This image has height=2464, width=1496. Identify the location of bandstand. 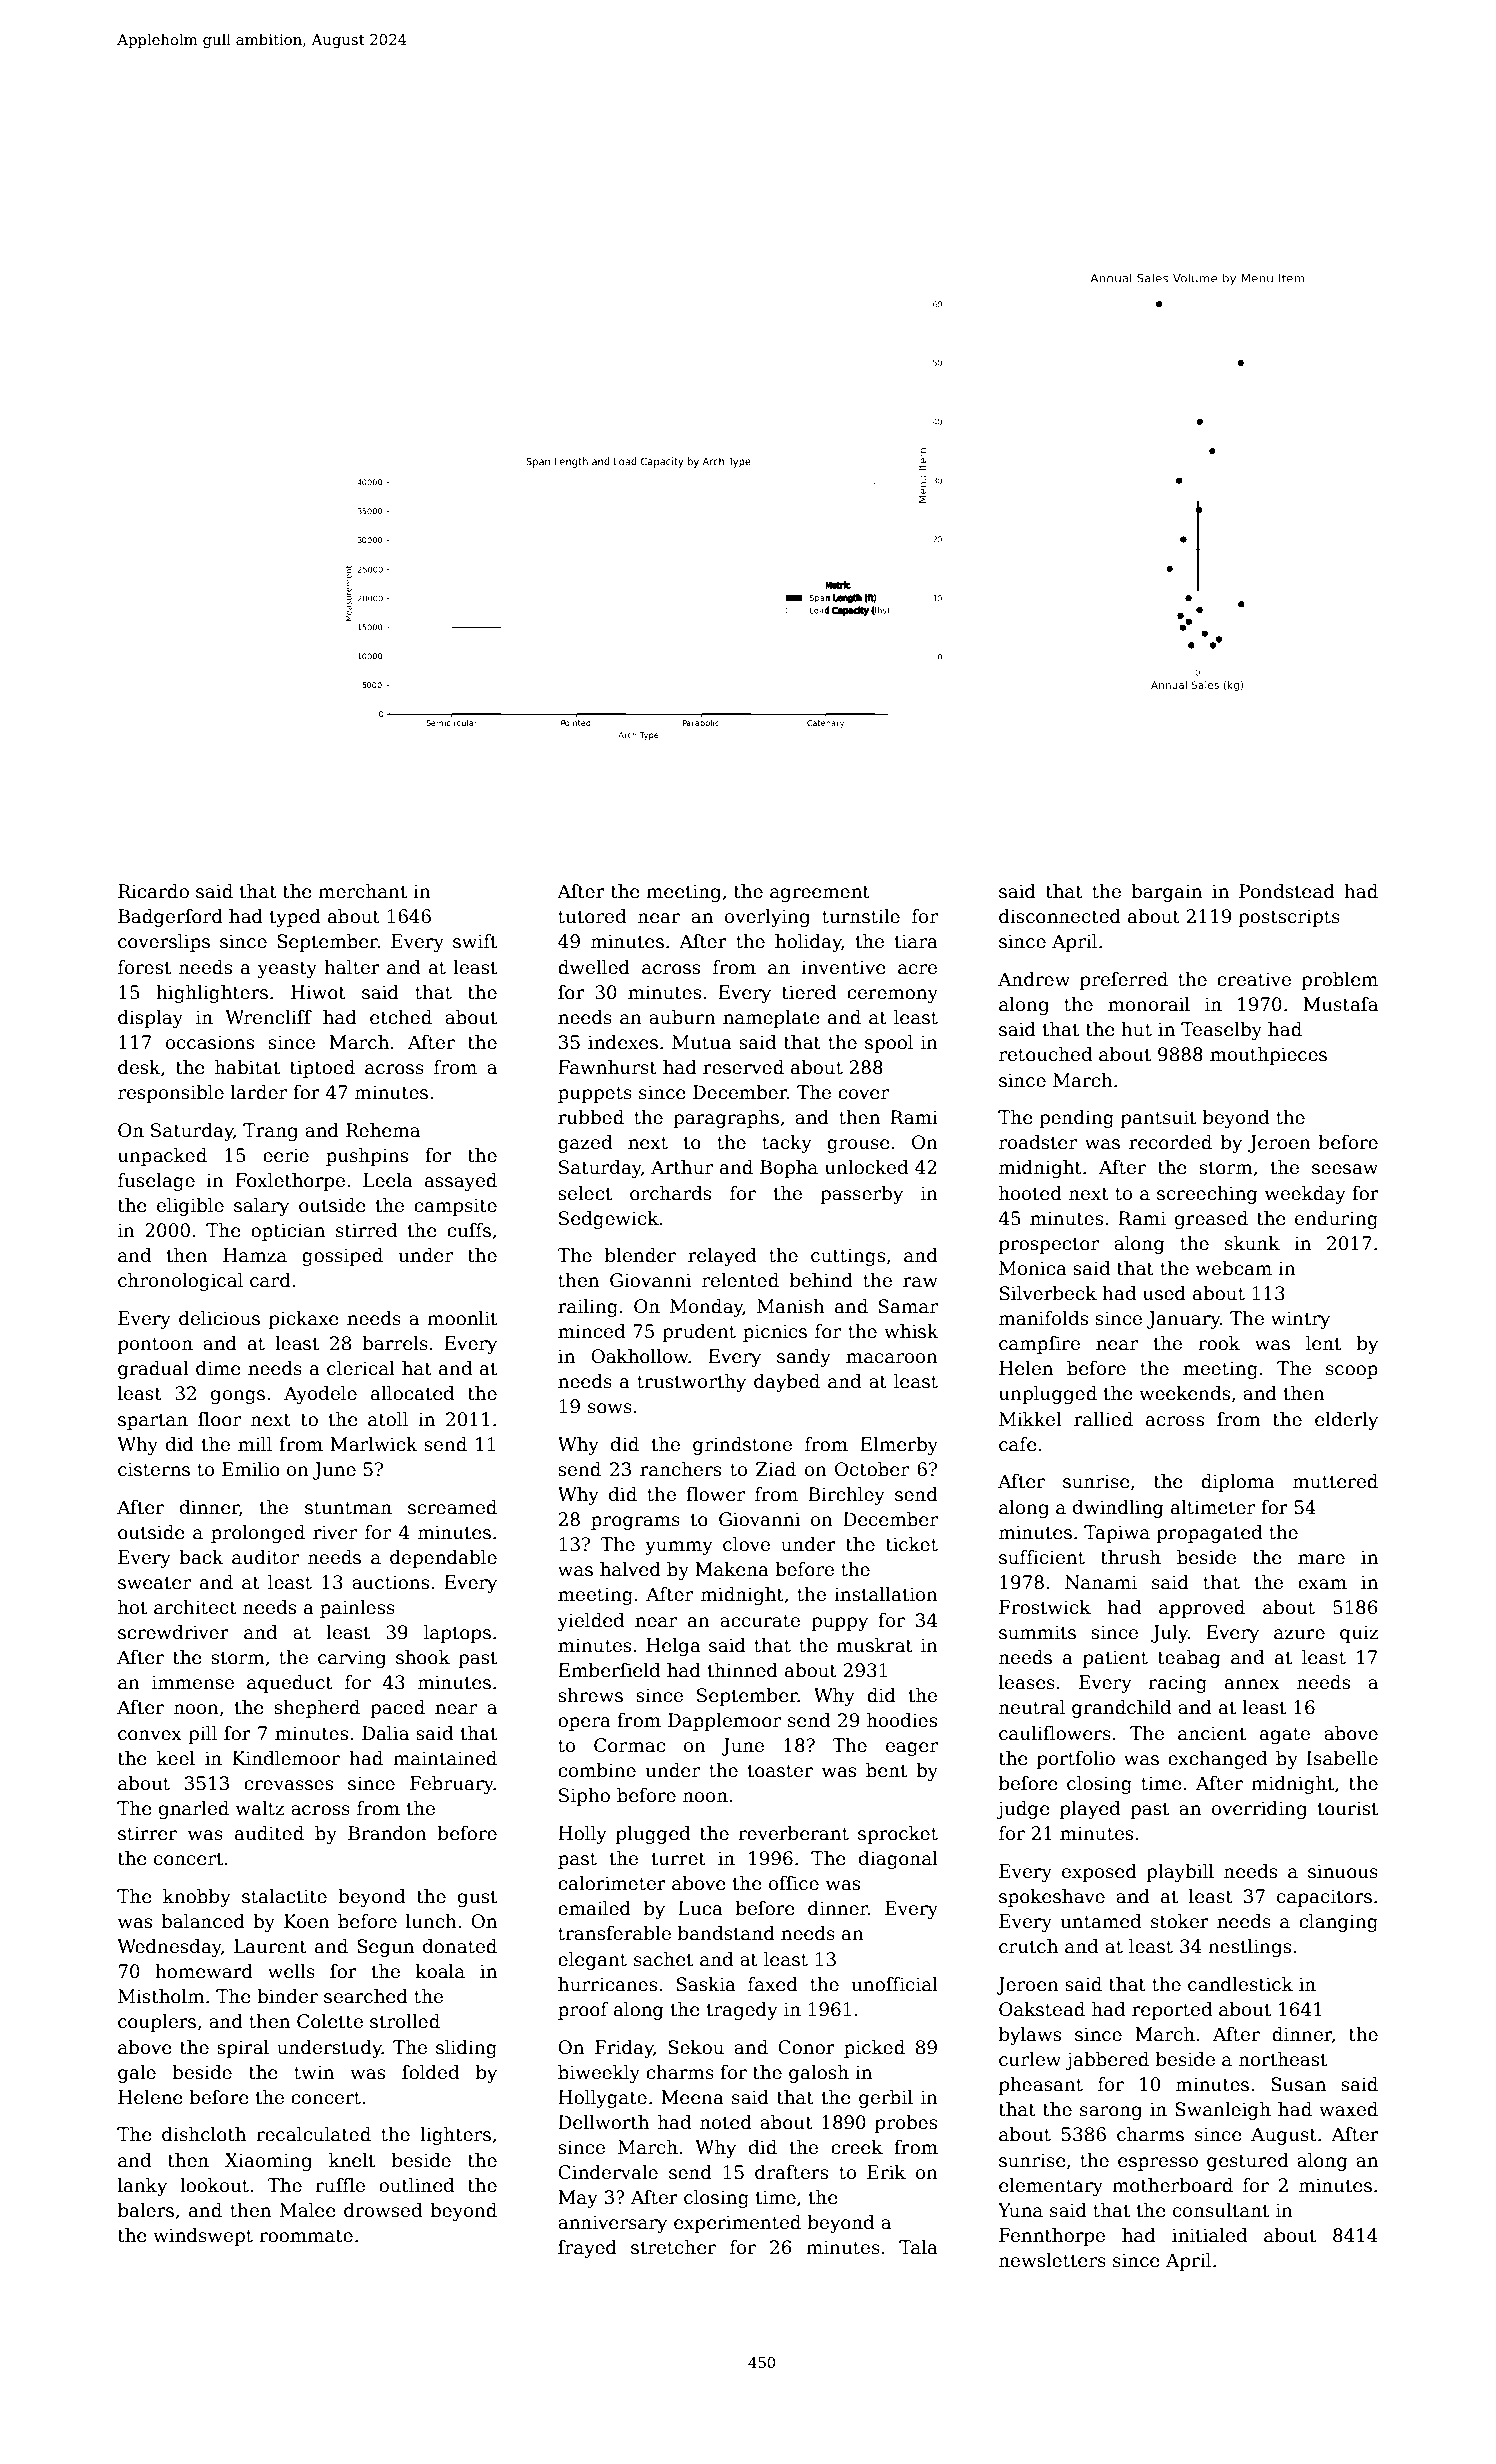
(726, 1933).
